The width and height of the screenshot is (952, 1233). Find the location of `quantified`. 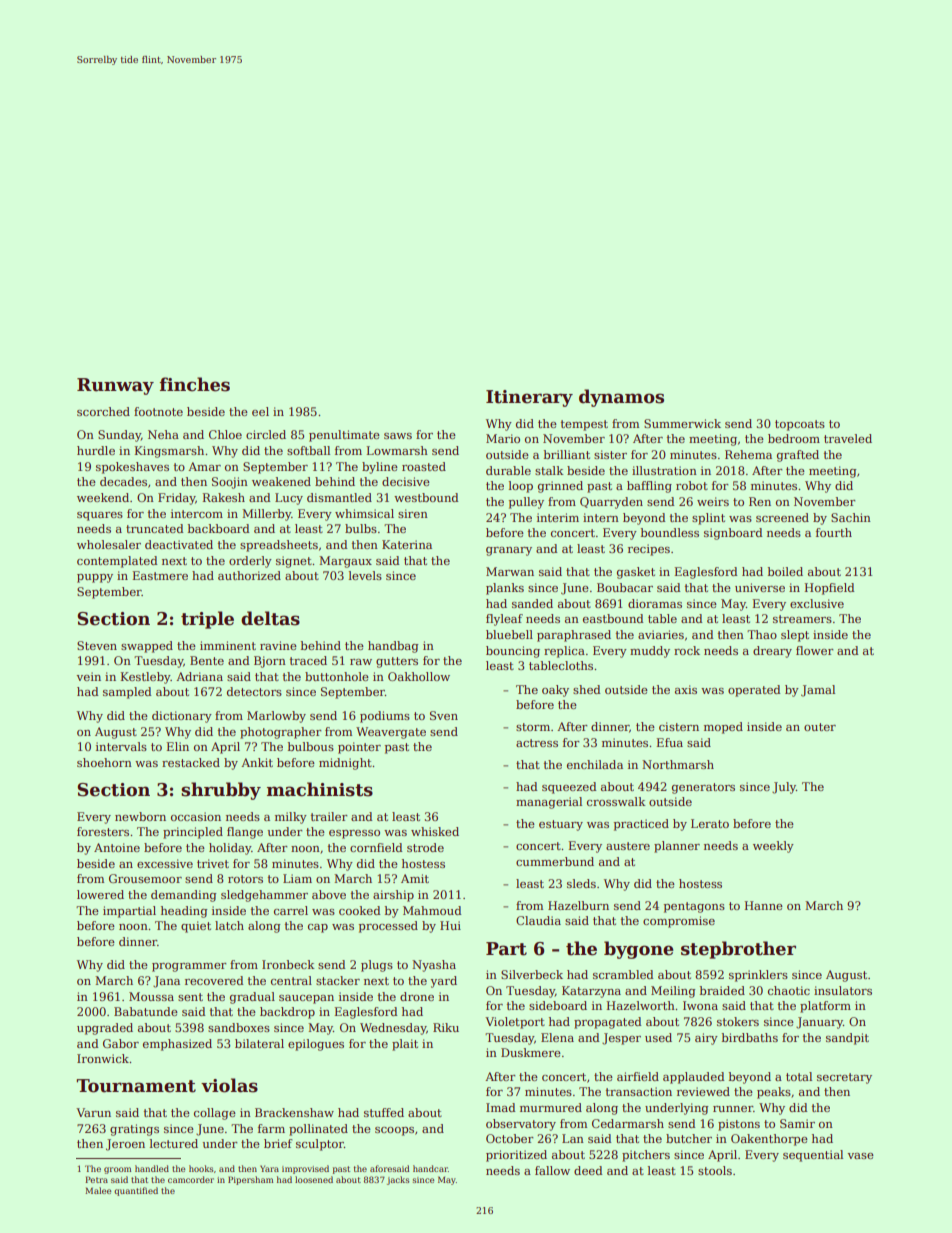

quantified is located at coordinates (136, 1191).
